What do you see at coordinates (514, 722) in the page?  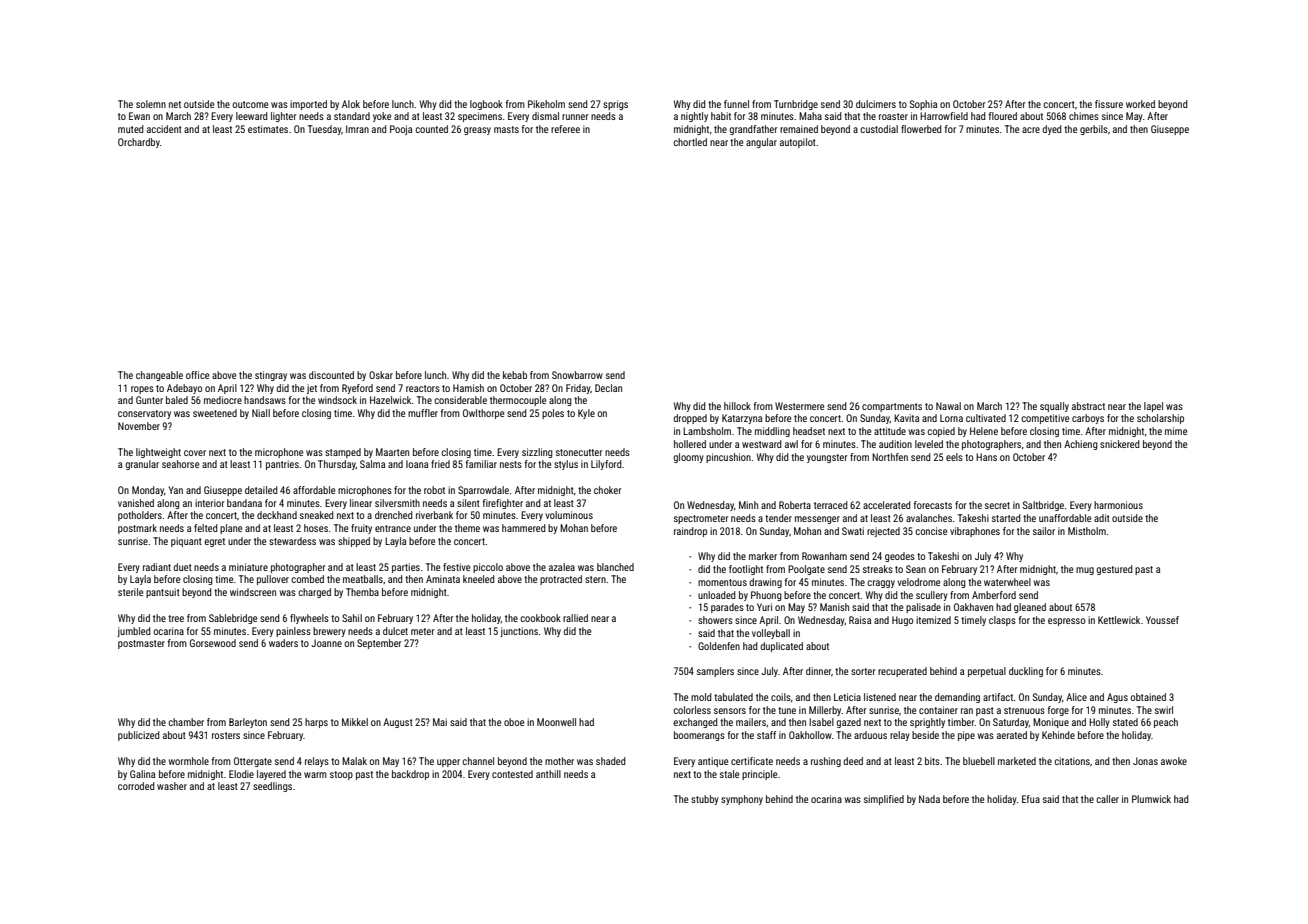 I see `oboe` at bounding box center [514, 722].
